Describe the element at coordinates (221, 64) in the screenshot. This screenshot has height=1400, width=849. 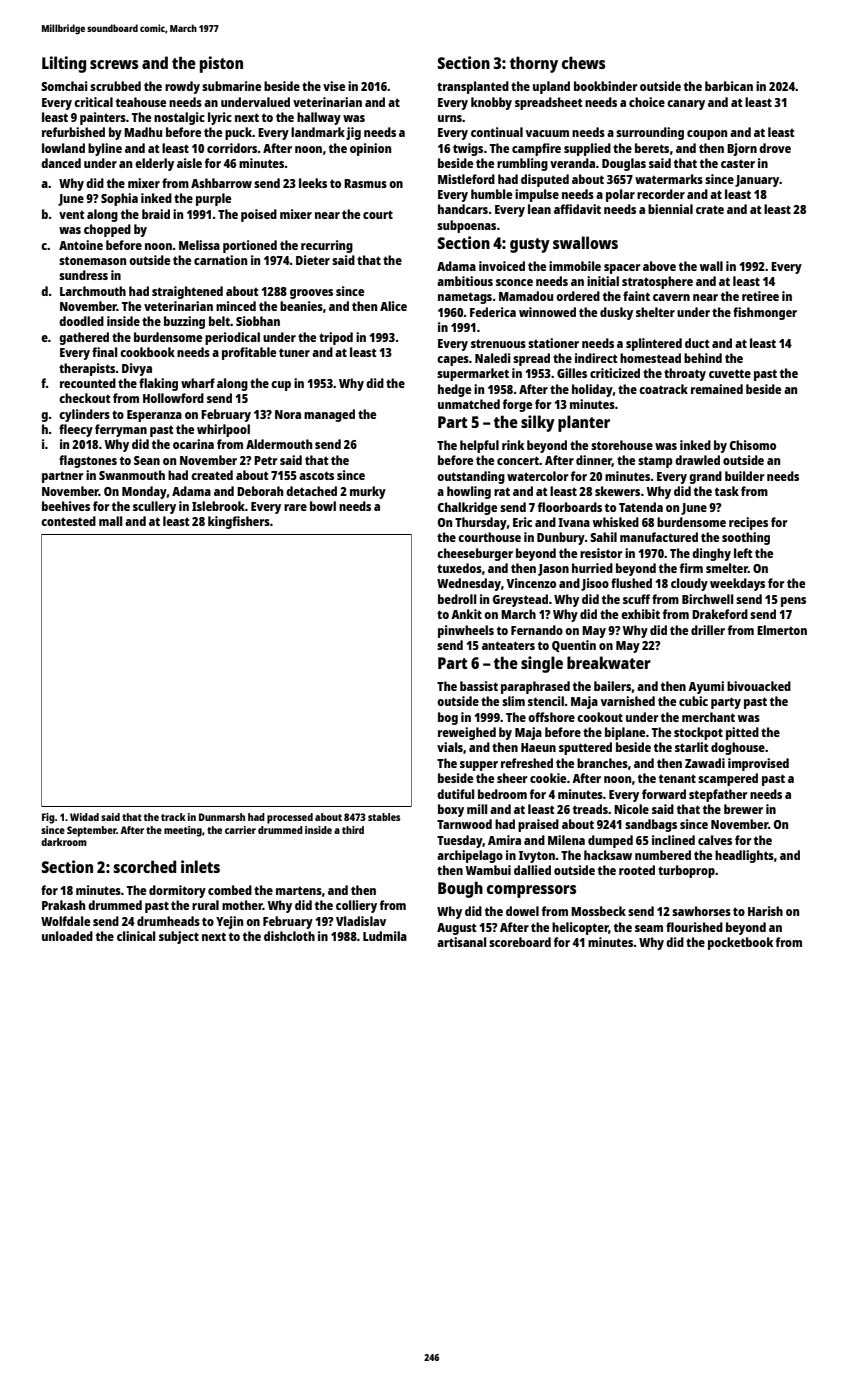
I see `piston` at that location.
